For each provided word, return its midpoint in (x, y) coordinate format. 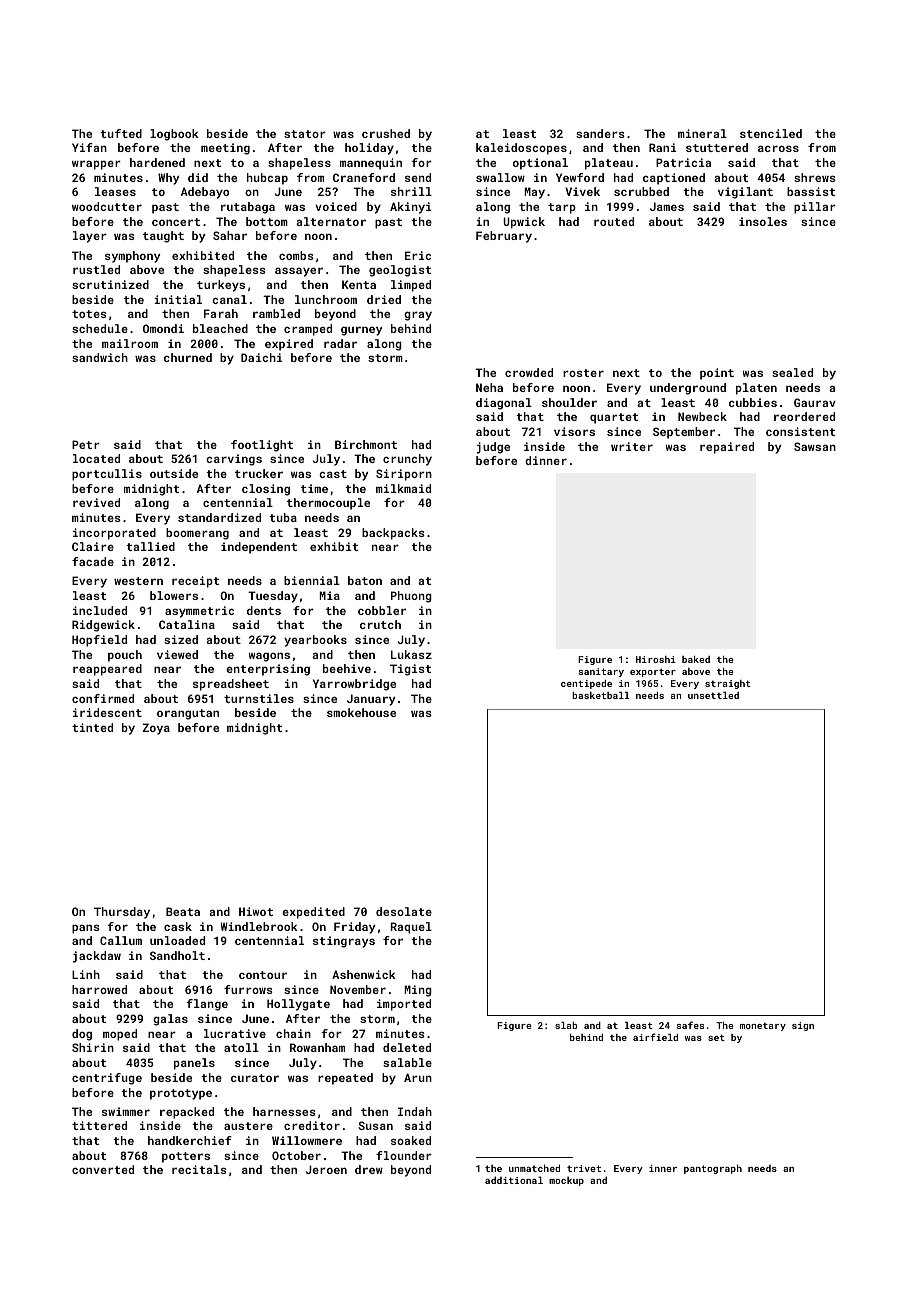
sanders (600, 133)
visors (574, 431)
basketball (600, 695)
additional (514, 1180)
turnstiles (259, 698)
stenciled (771, 133)
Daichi (262, 357)
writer (632, 446)
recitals (199, 1169)
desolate (404, 911)
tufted (121, 133)
